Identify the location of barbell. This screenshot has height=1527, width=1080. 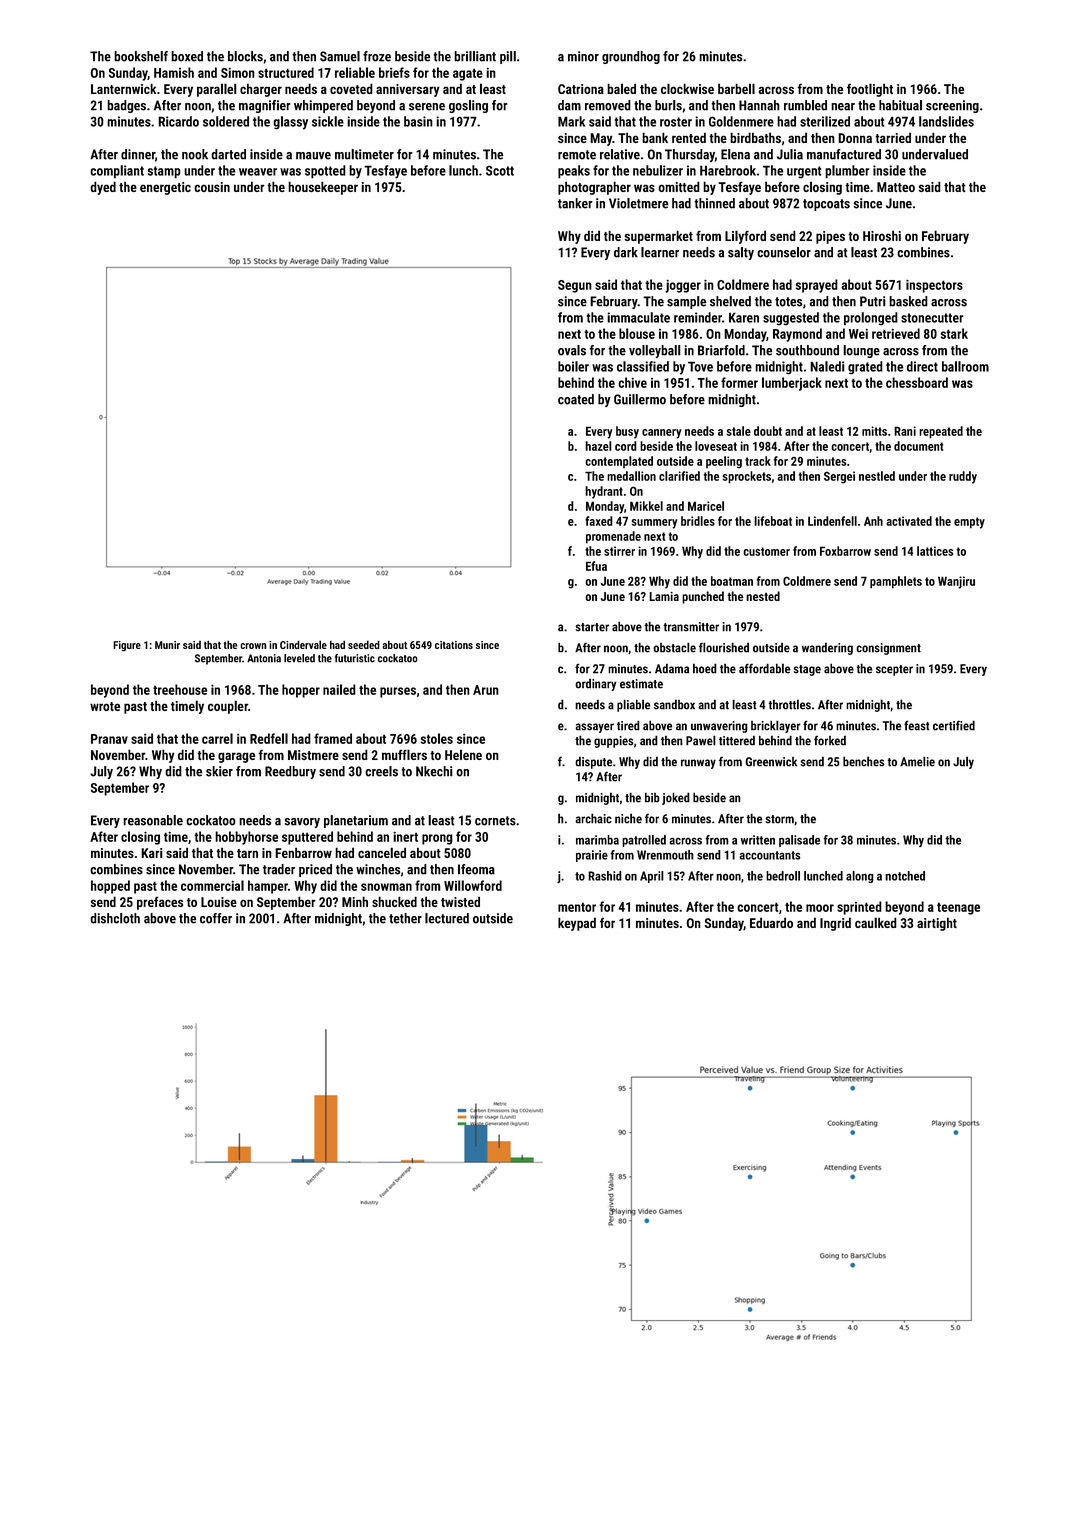
(736, 88).
